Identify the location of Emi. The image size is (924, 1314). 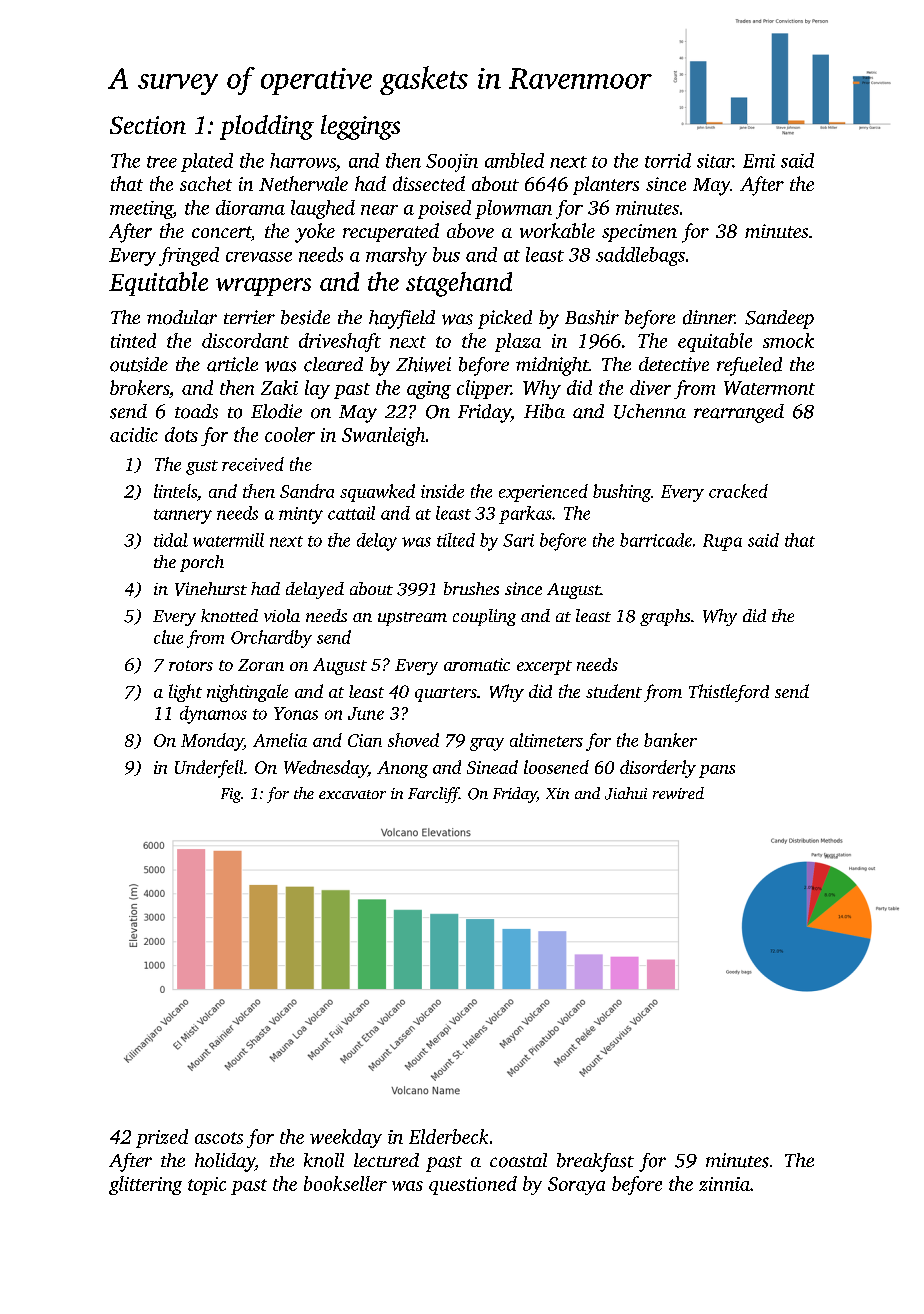
(759, 161).
